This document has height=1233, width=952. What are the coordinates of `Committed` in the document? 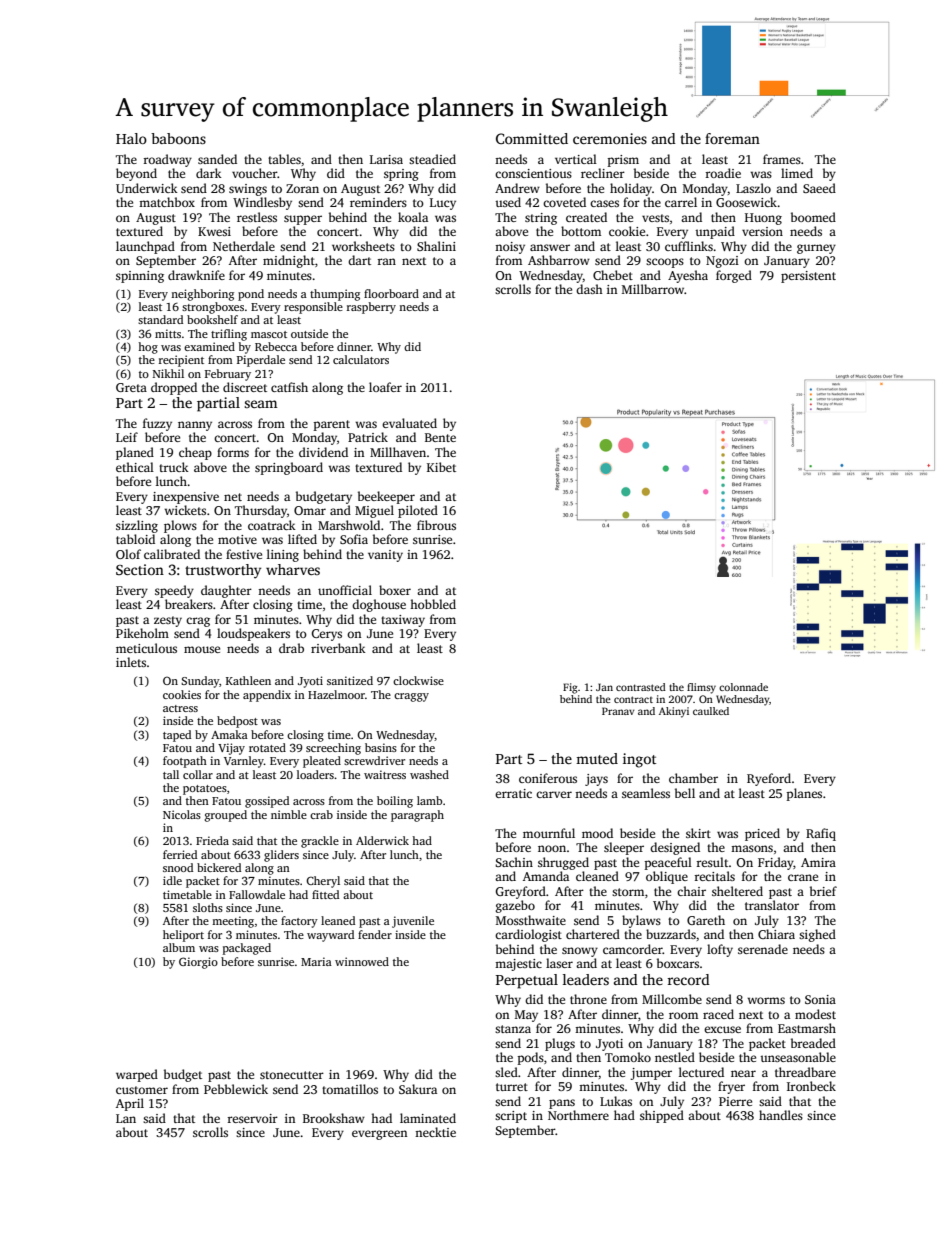 It's located at (532, 138).
